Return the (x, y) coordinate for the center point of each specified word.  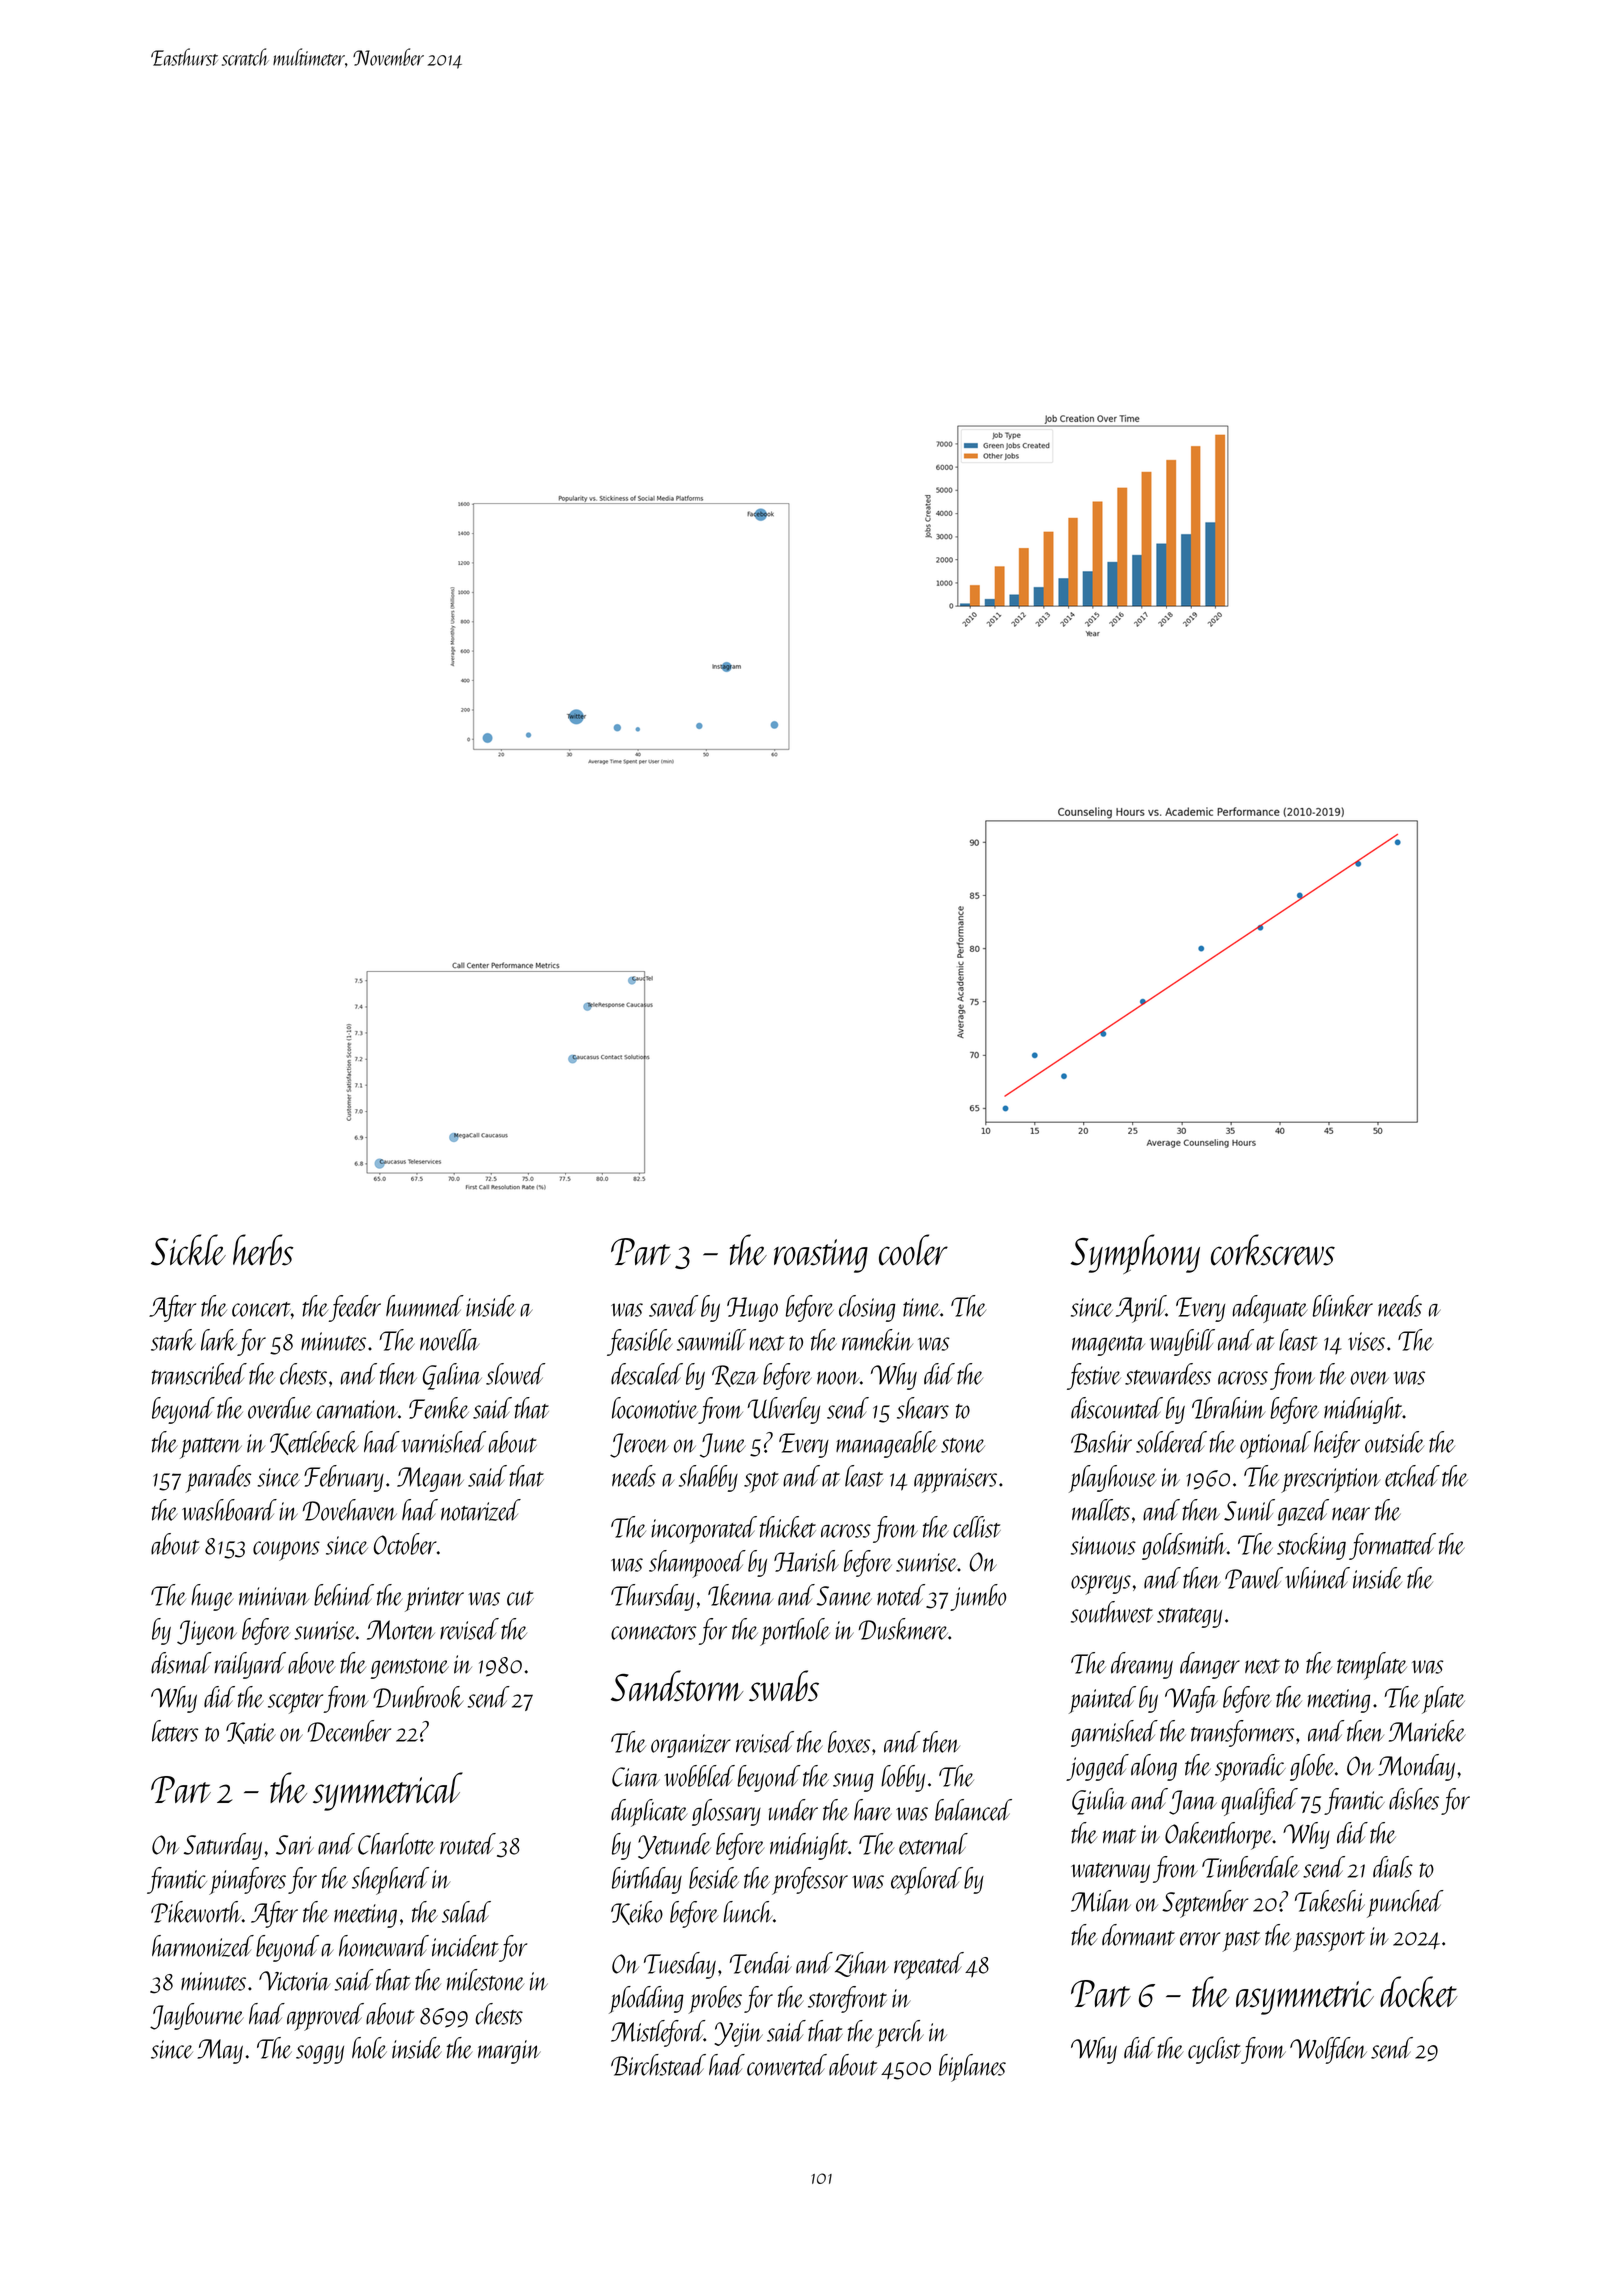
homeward (384, 1946)
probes (715, 2000)
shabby (708, 1478)
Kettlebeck (314, 1443)
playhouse (1112, 1479)
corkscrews (1273, 1250)
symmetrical (388, 1791)
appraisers (955, 1480)
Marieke (1427, 1731)
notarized (481, 1510)
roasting (821, 1256)
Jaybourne (197, 2016)
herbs (263, 1250)
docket (1418, 1991)
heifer (1337, 1444)
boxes (849, 1742)
